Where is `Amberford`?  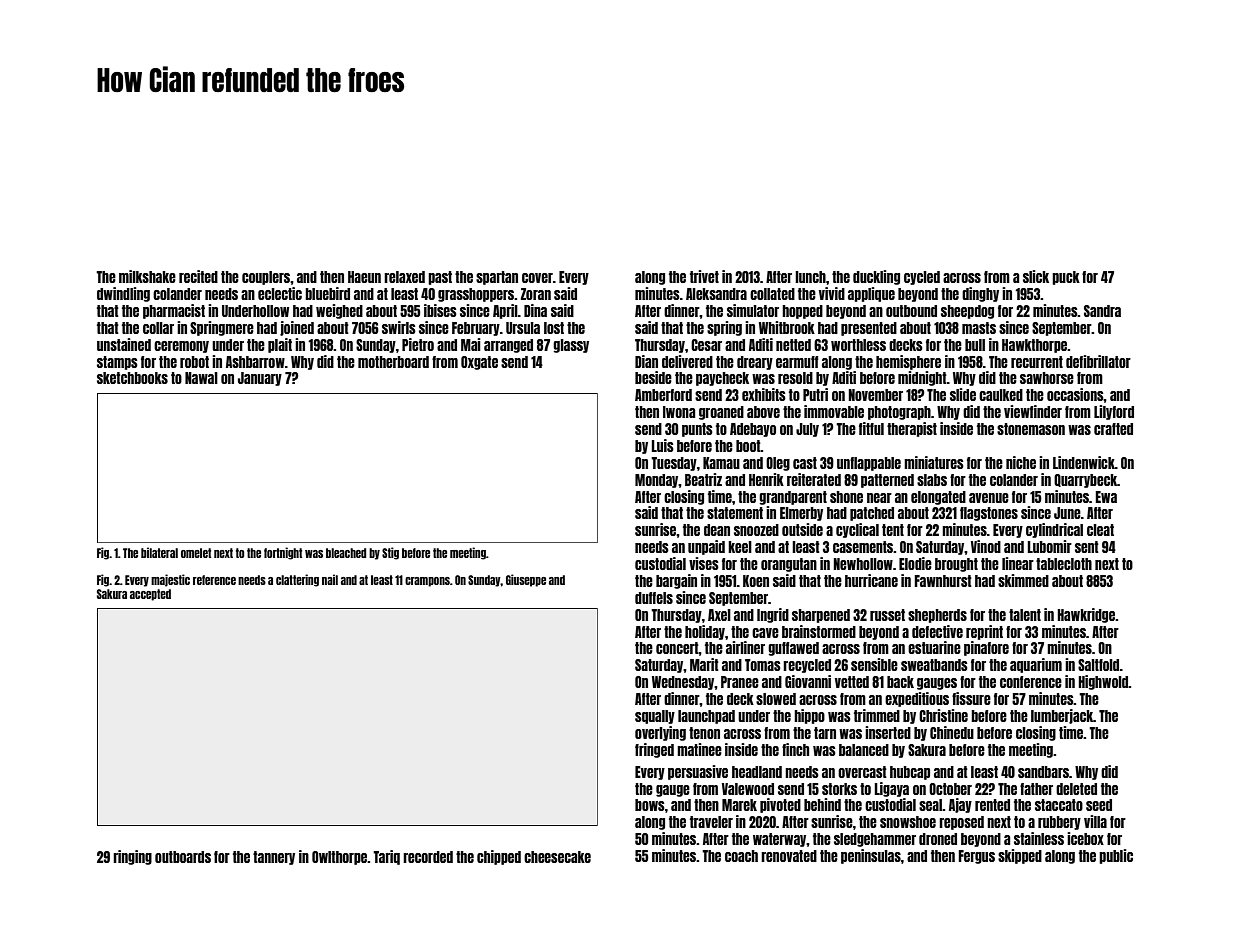
Amberford is located at coordinates (663, 395).
